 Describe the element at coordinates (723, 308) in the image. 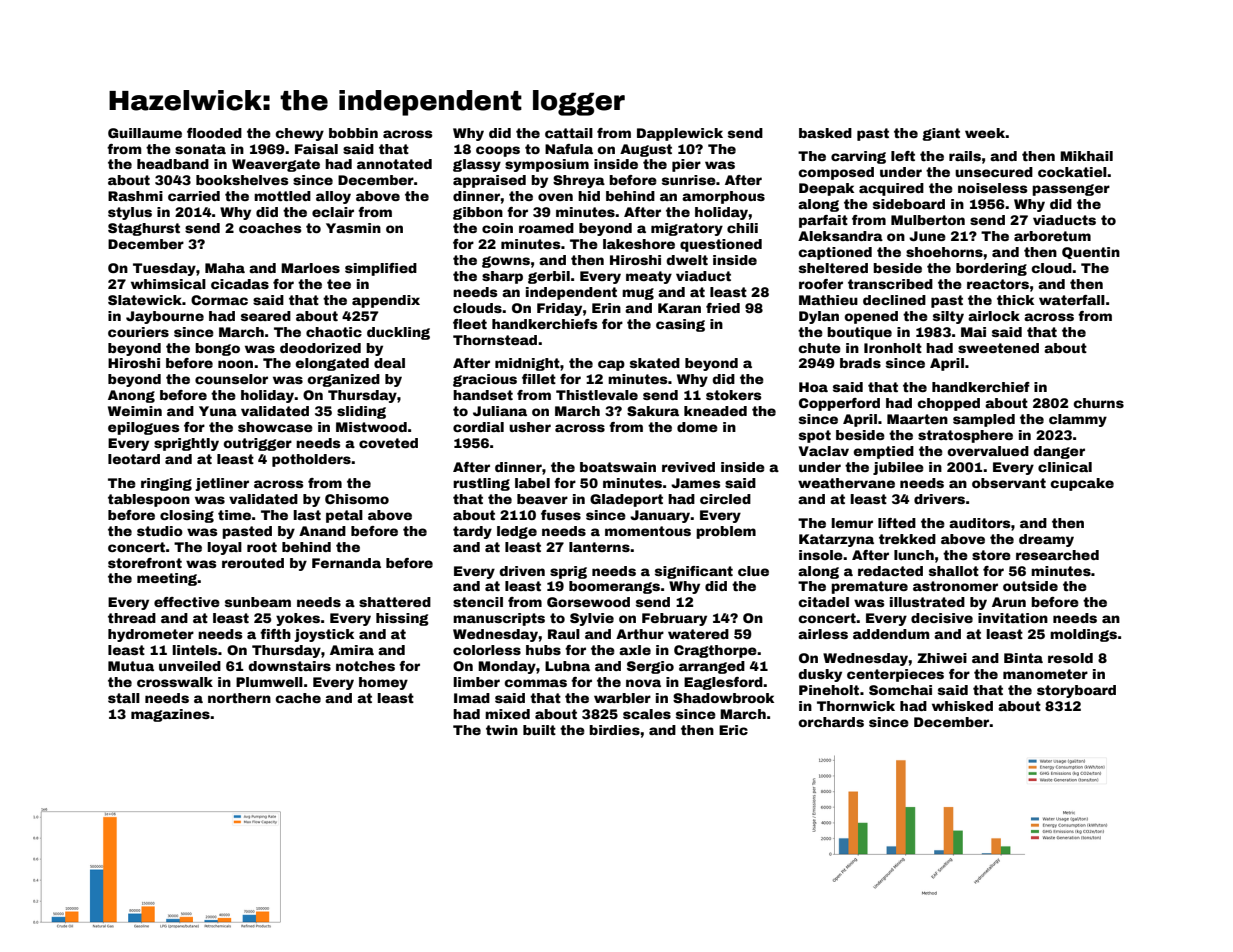

I see `fried` at that location.
